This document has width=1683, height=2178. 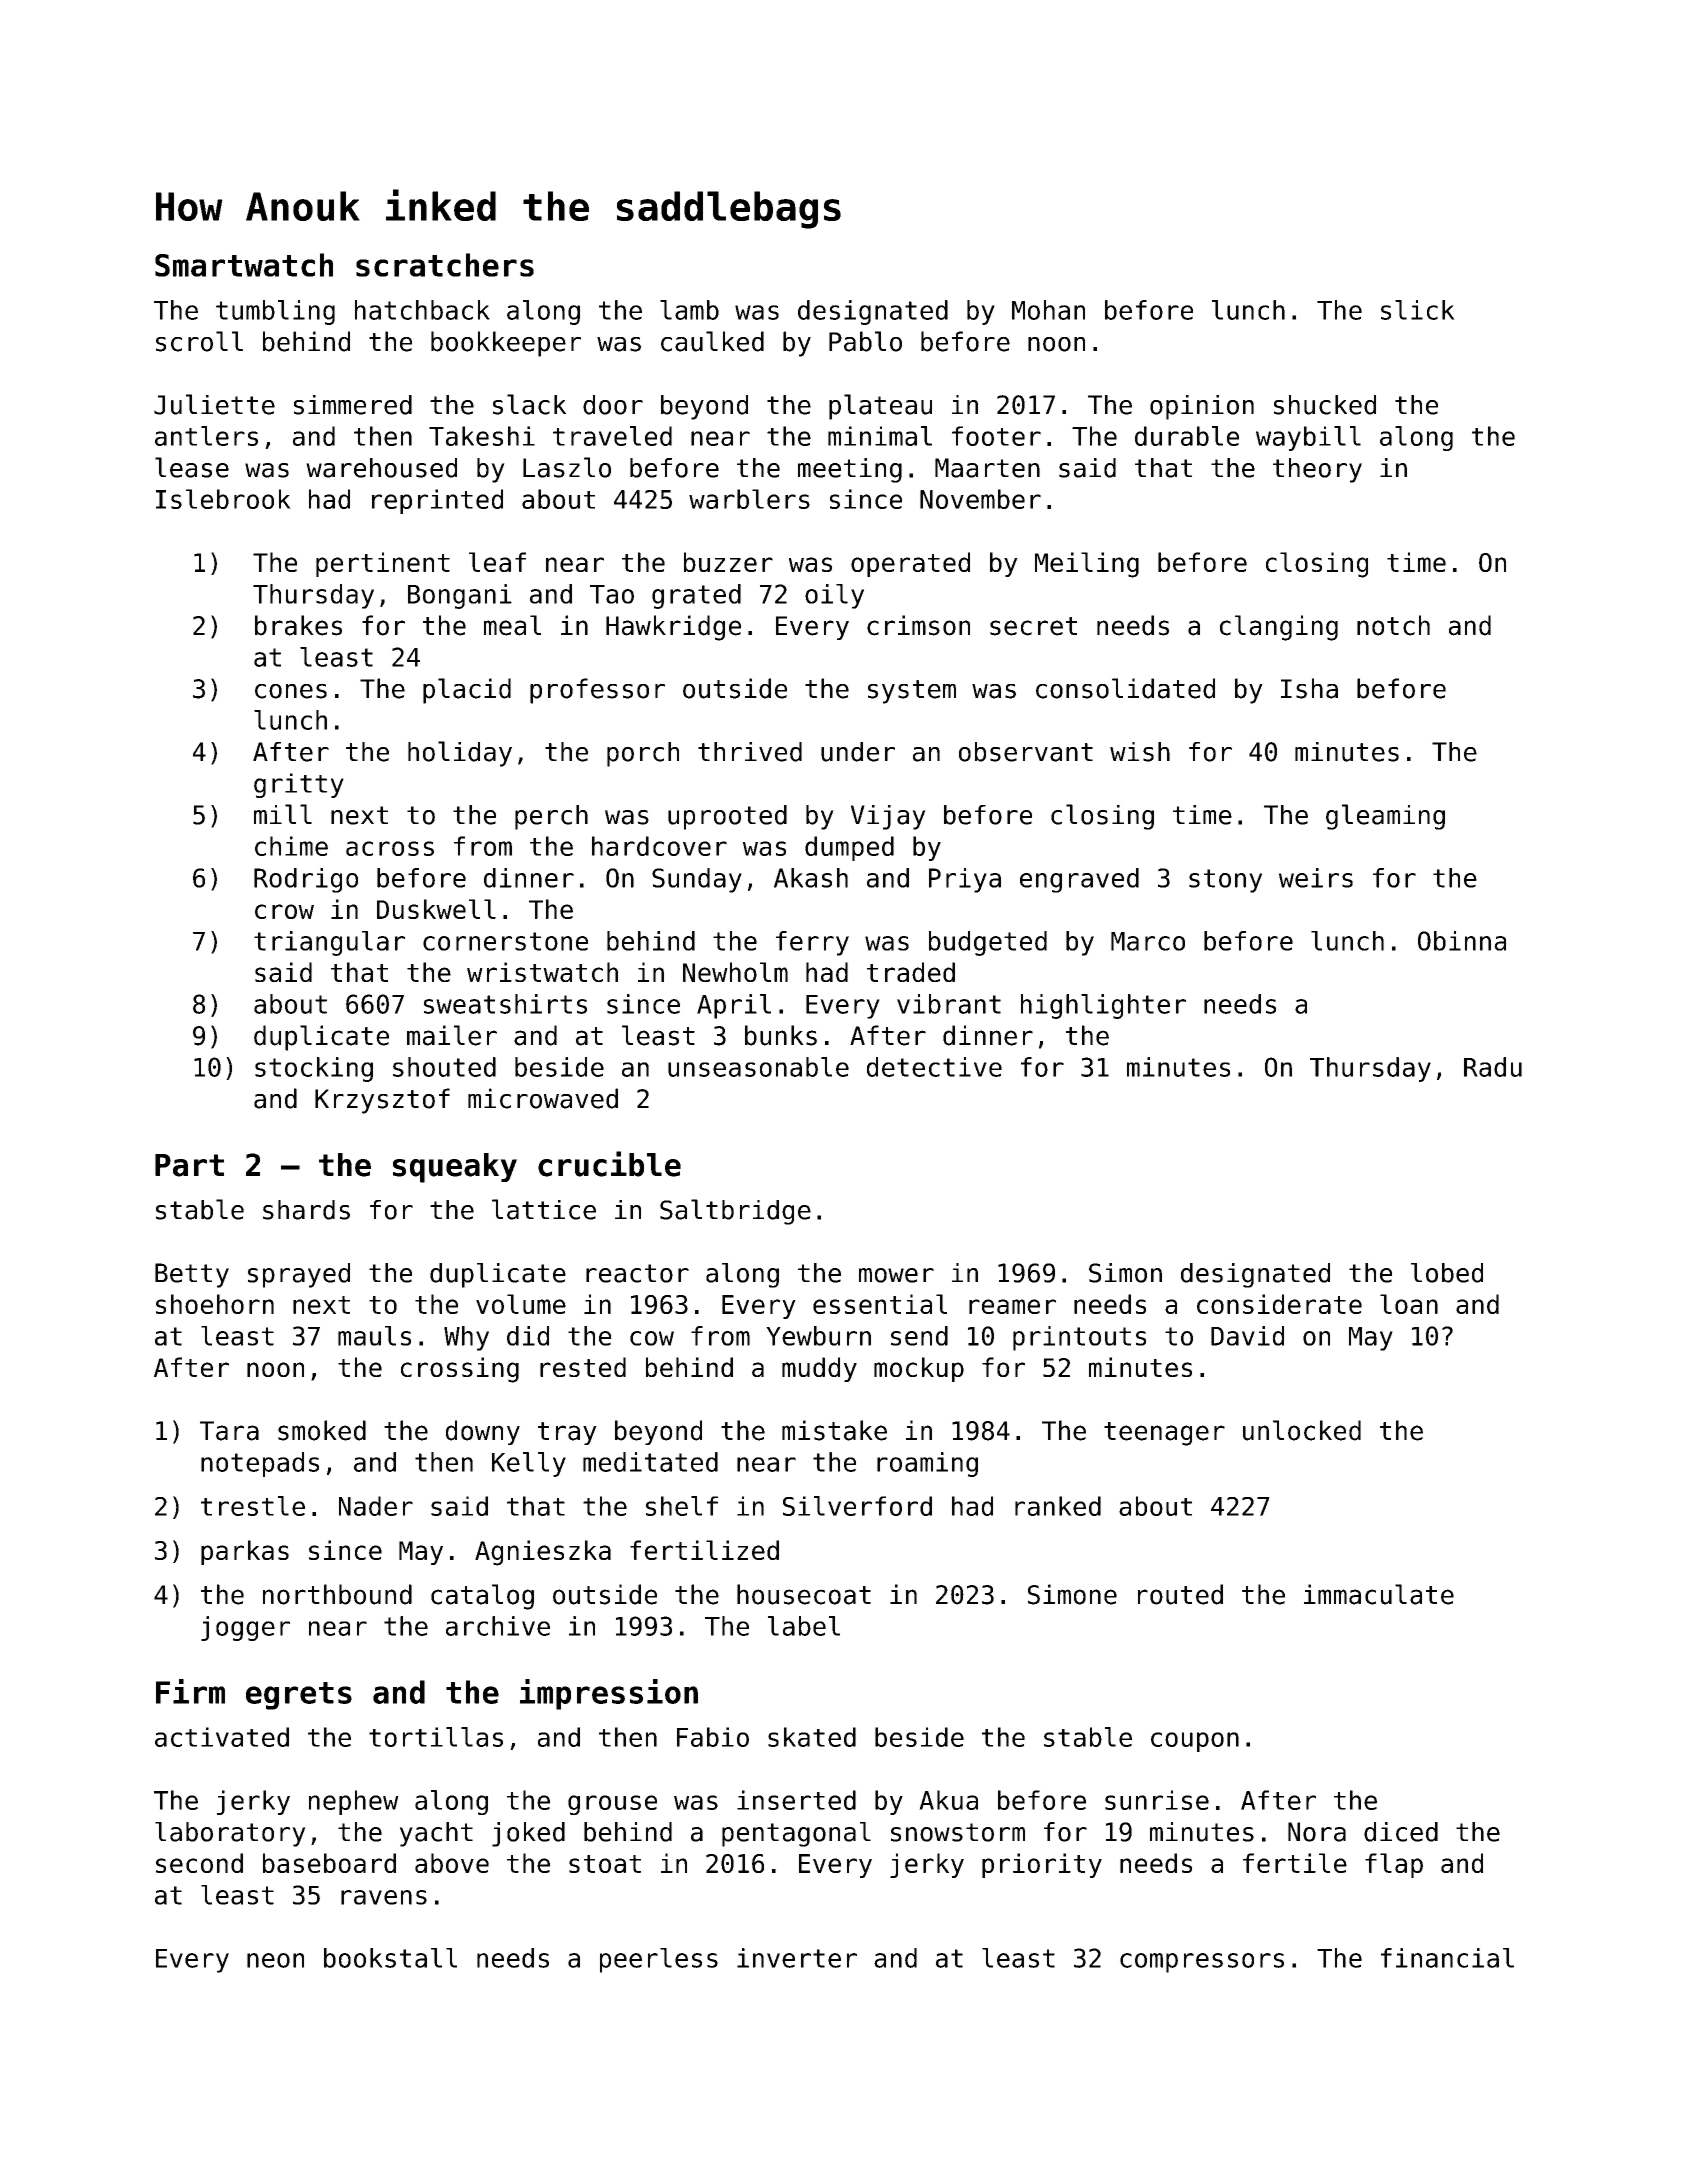 What do you see at coordinates (934, 1067) in the document?
I see `detective` at bounding box center [934, 1067].
